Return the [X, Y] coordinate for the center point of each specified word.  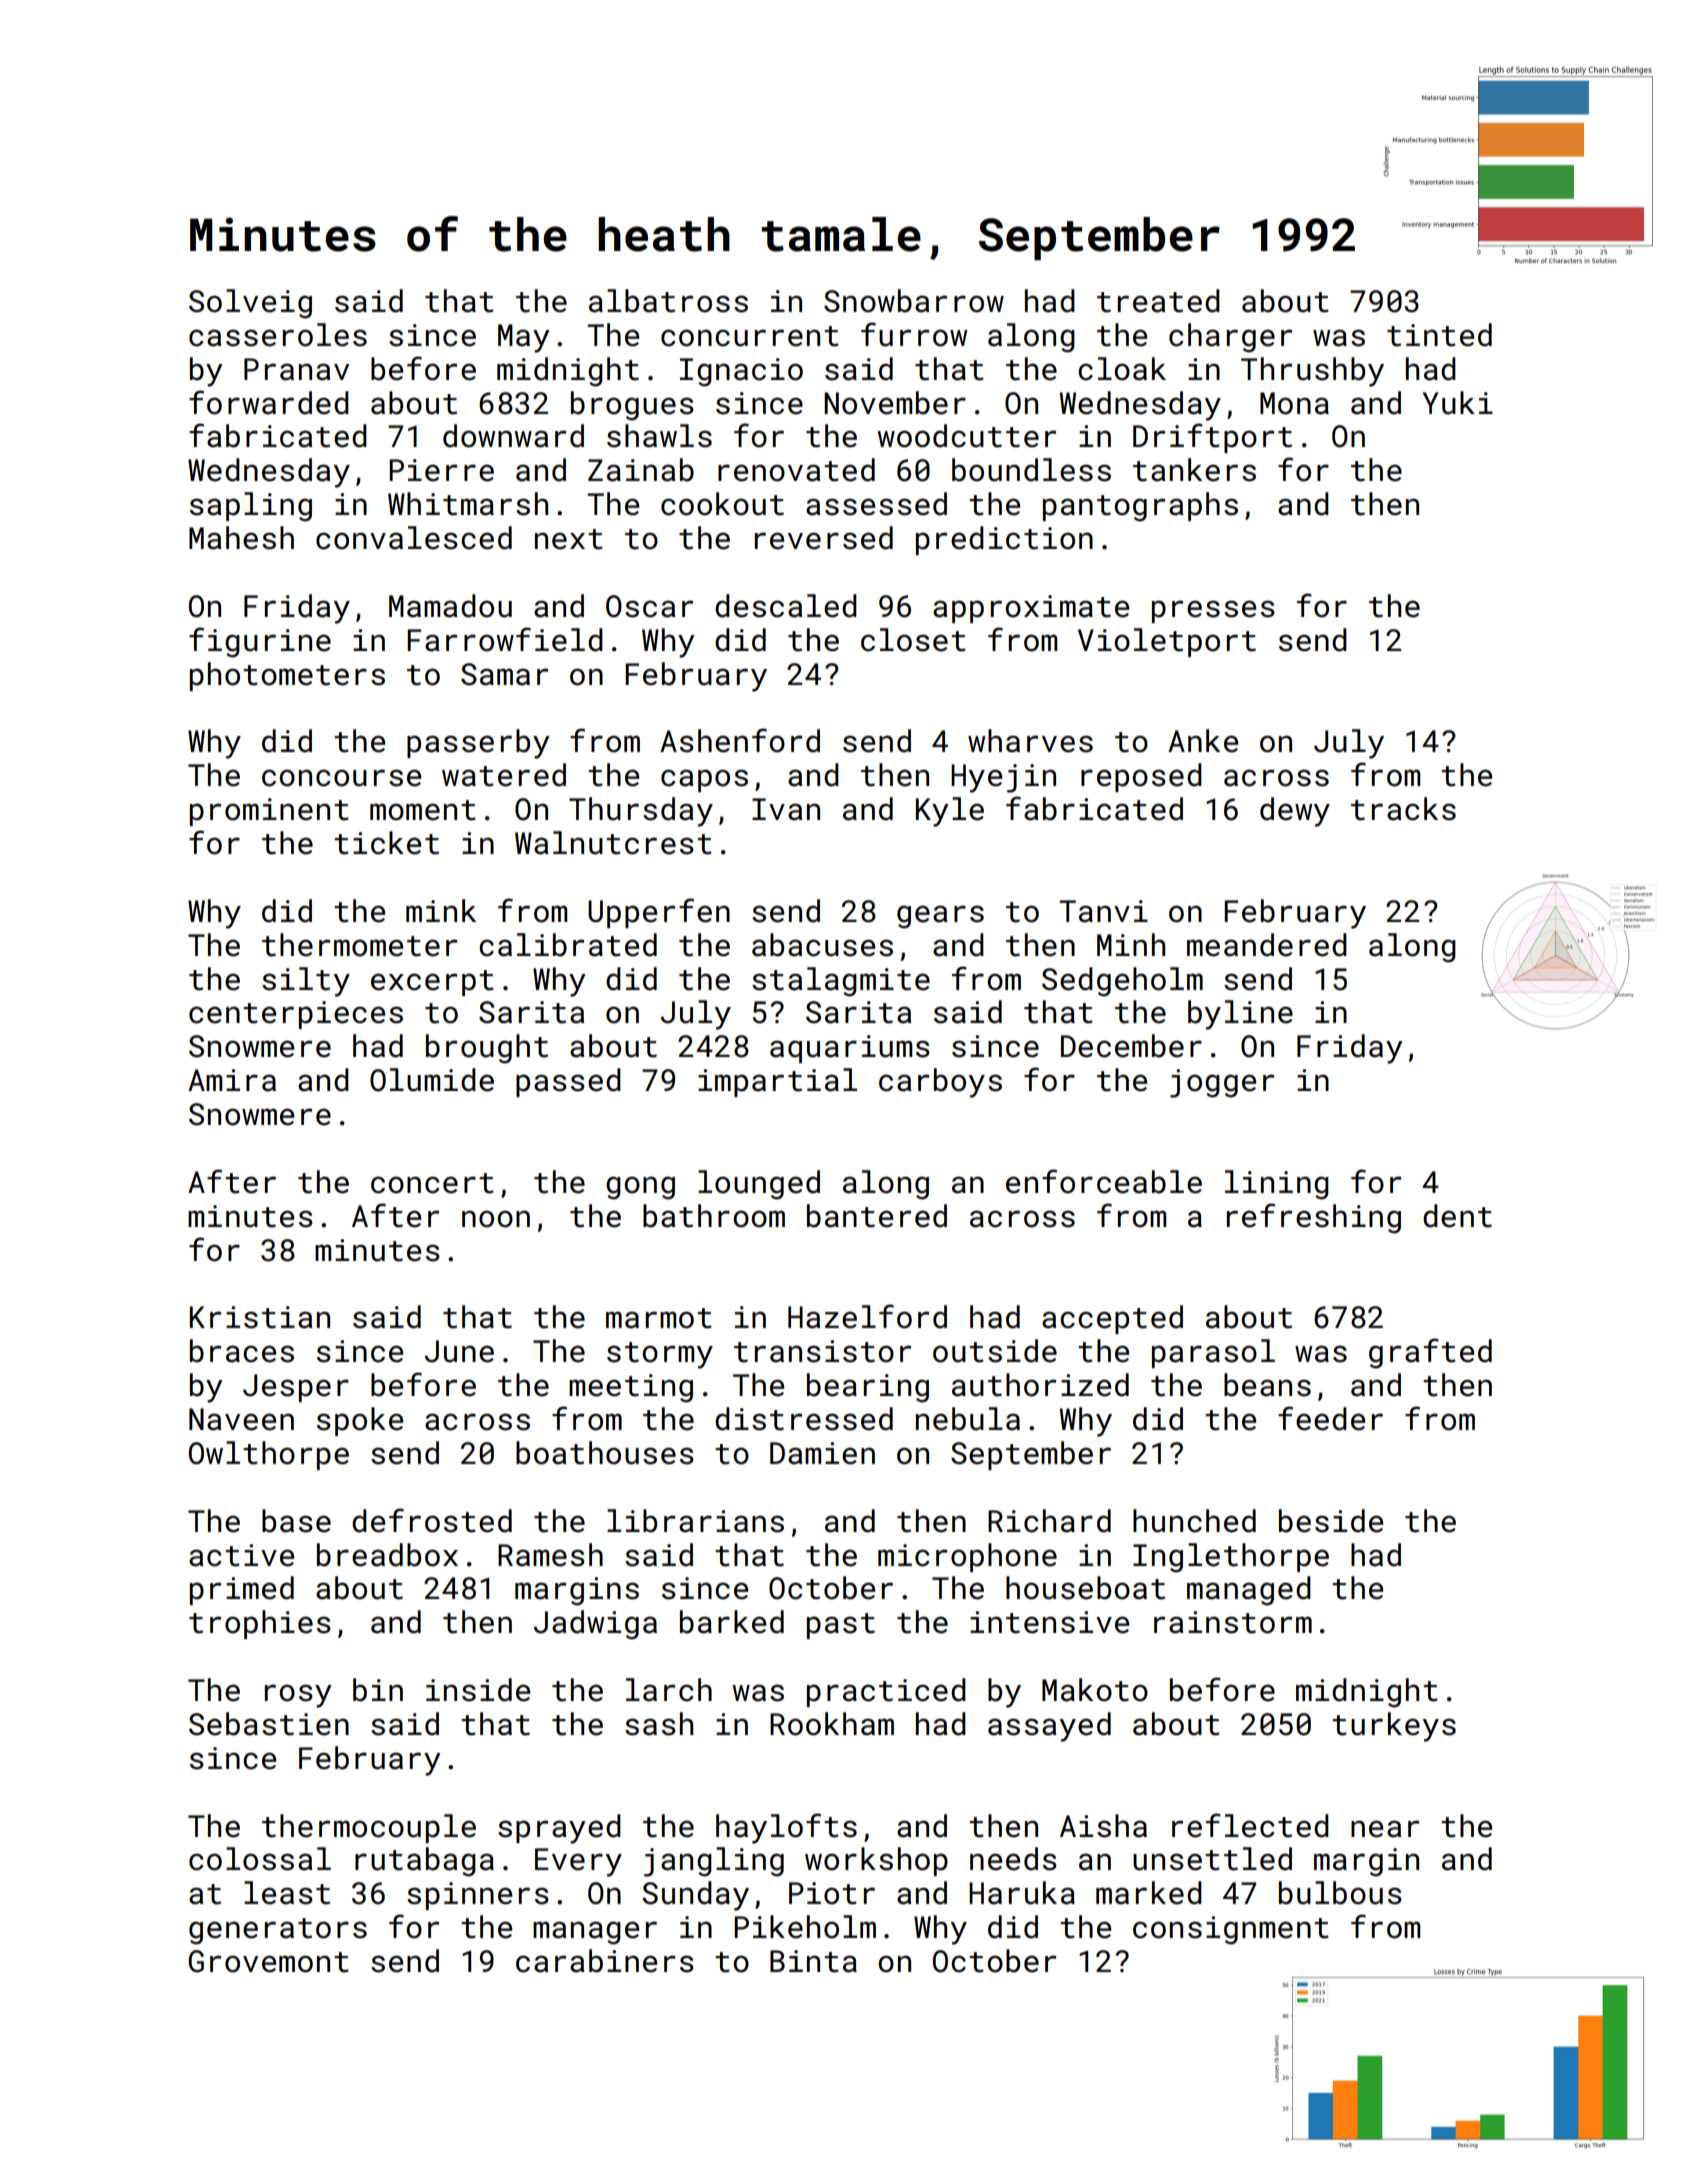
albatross [668, 301]
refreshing [1314, 1218]
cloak [1122, 369]
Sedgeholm [1122, 982]
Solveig [250, 304]
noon [496, 1219]
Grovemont [268, 1961]
